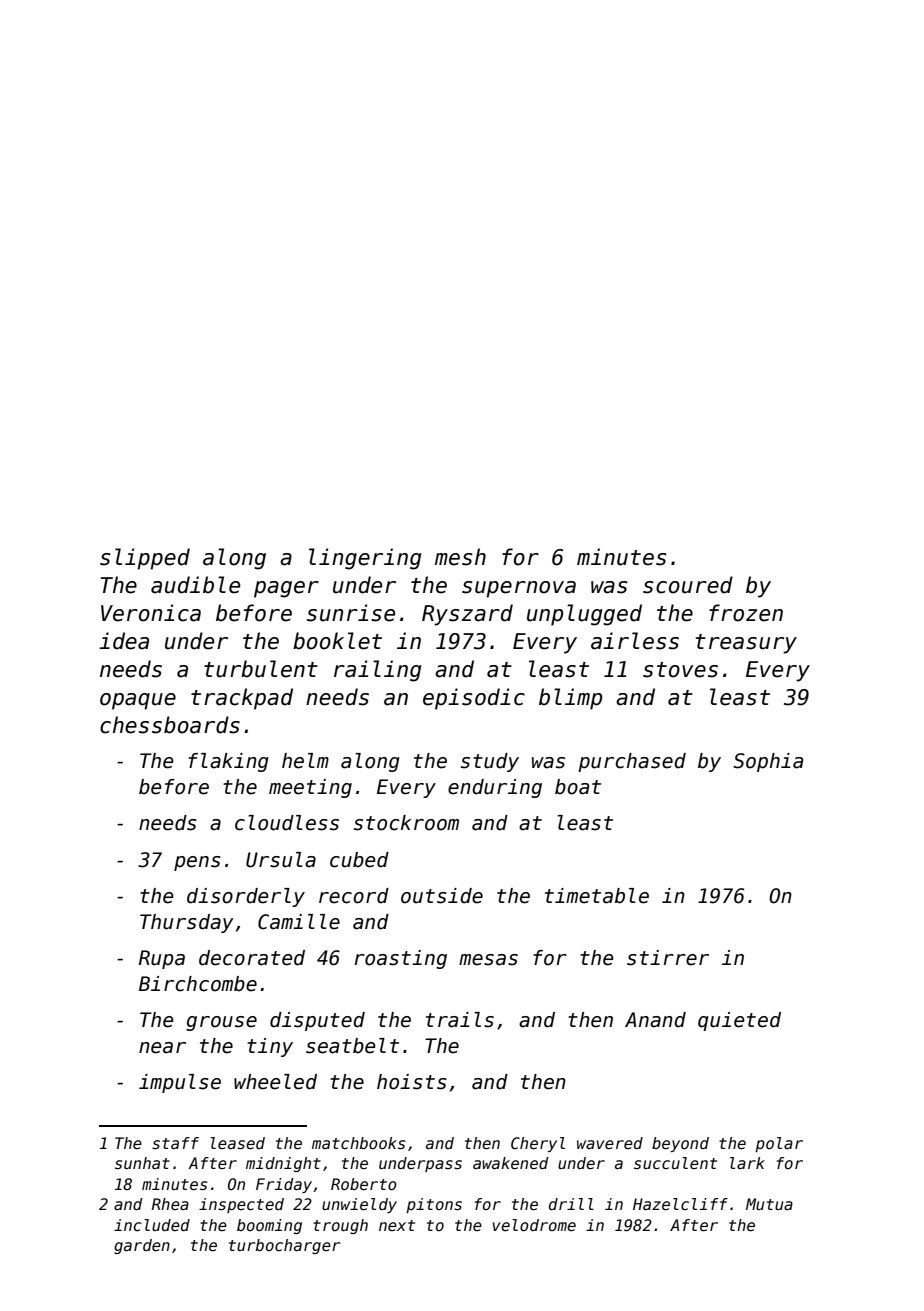 The width and height of the page is (924, 1311). What do you see at coordinates (242, 699) in the page?
I see `trackpad` at bounding box center [242, 699].
